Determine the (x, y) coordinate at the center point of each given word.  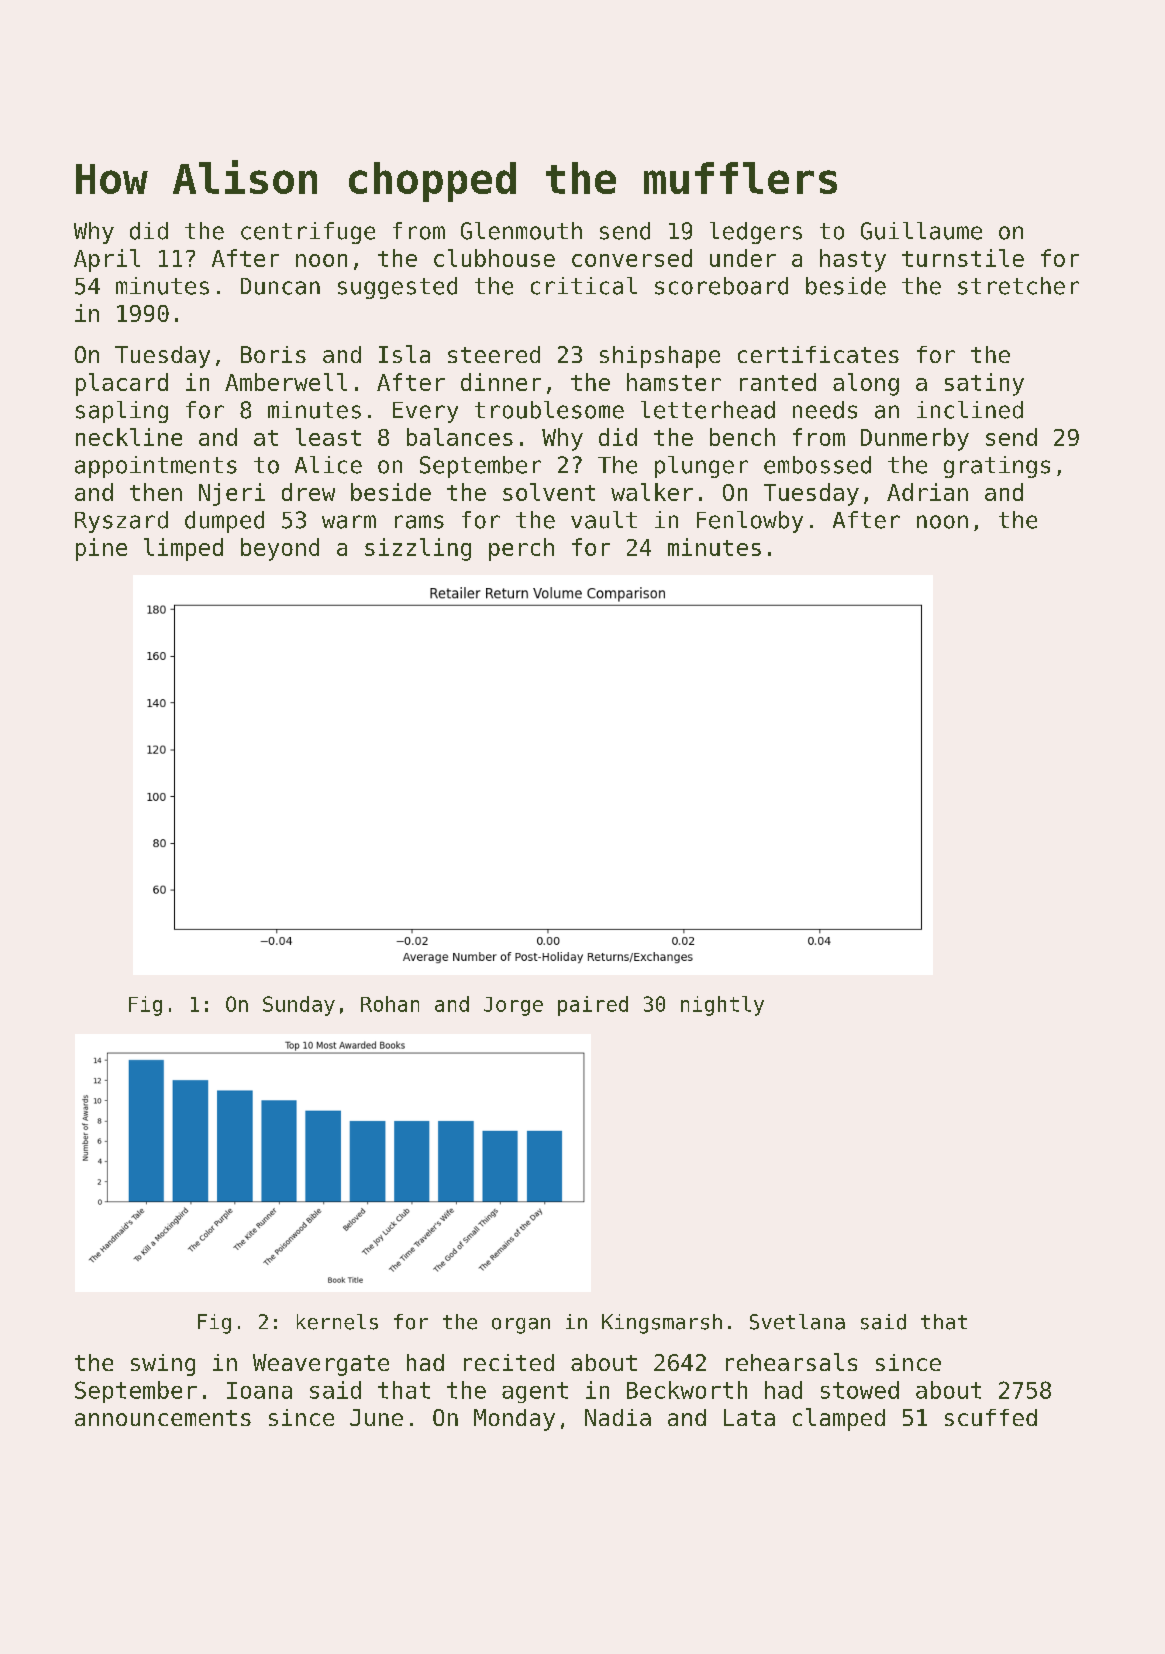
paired (593, 1006)
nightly (722, 1006)
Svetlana (797, 1322)
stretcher (1018, 286)
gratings (997, 467)
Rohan (390, 1004)
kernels (337, 1322)
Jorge (513, 1006)
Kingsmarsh (662, 1324)
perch (521, 549)
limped (183, 549)
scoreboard (721, 286)
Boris (273, 354)
